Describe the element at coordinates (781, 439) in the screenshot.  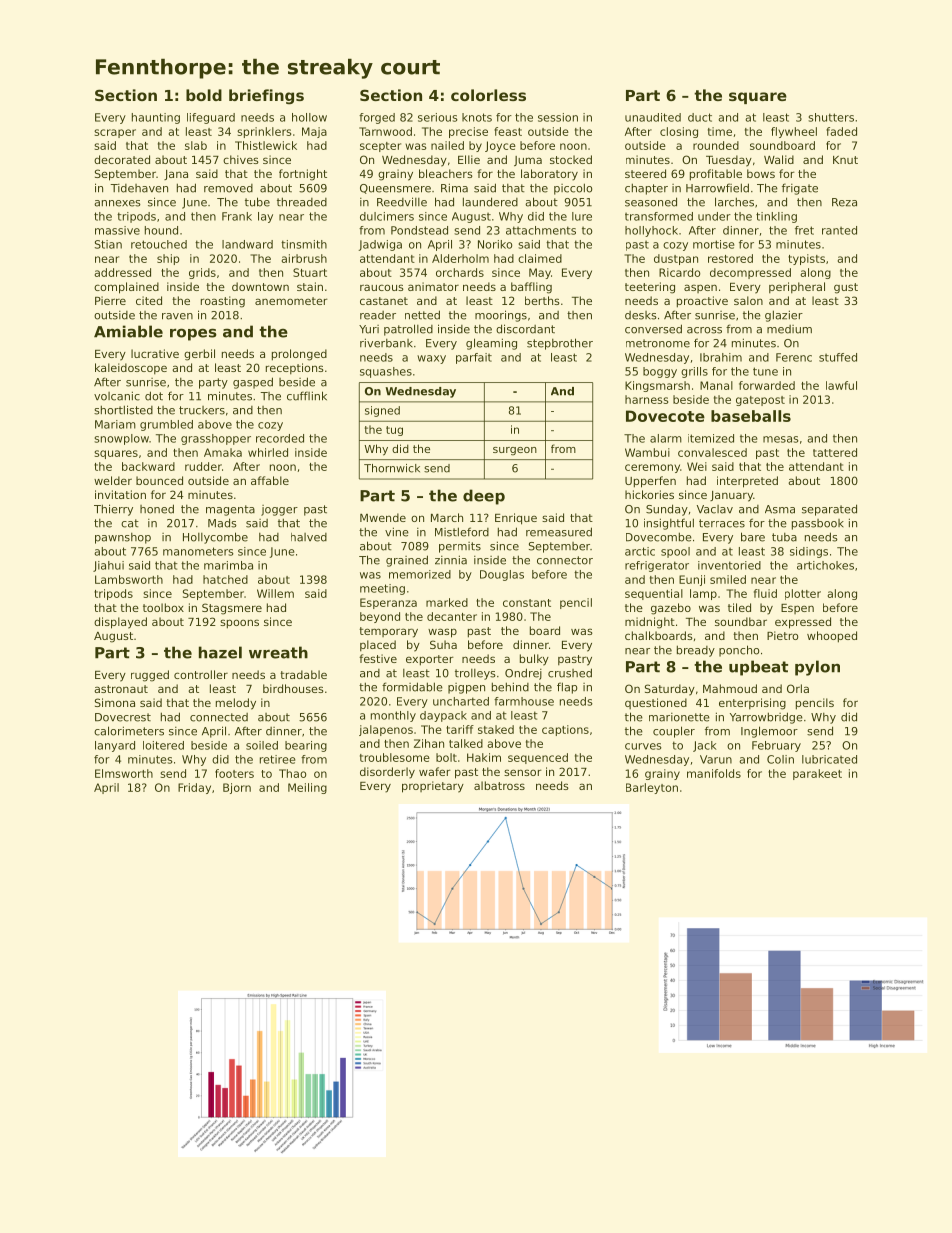
I see `mesas` at that location.
